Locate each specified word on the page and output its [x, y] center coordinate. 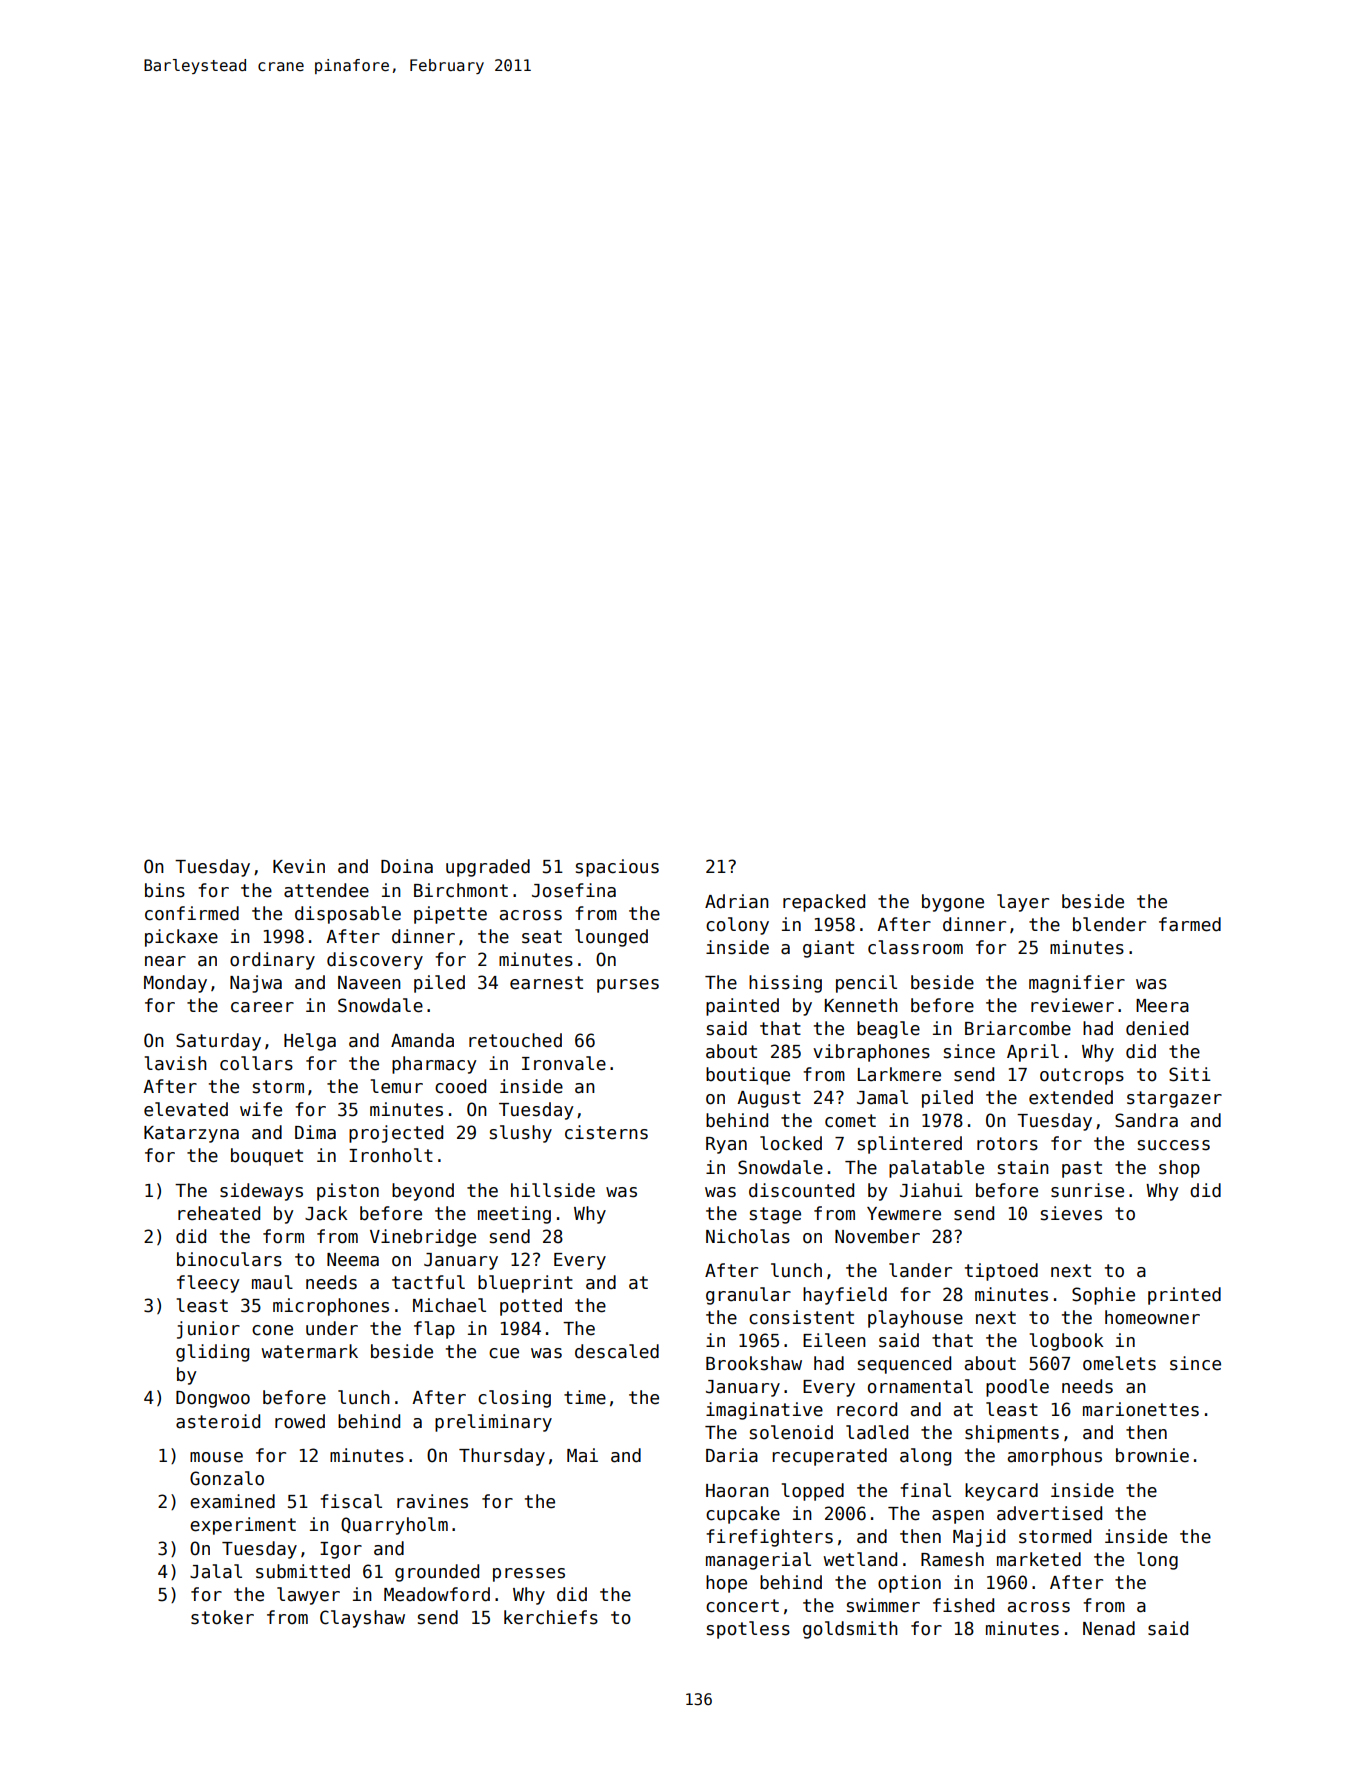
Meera [1162, 1006]
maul [272, 1282]
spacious [617, 868]
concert [742, 1606]
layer [1023, 903]
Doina [407, 866]
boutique [748, 1076]
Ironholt [391, 1155]
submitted [303, 1571]
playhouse [915, 1319]
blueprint [525, 1284]
